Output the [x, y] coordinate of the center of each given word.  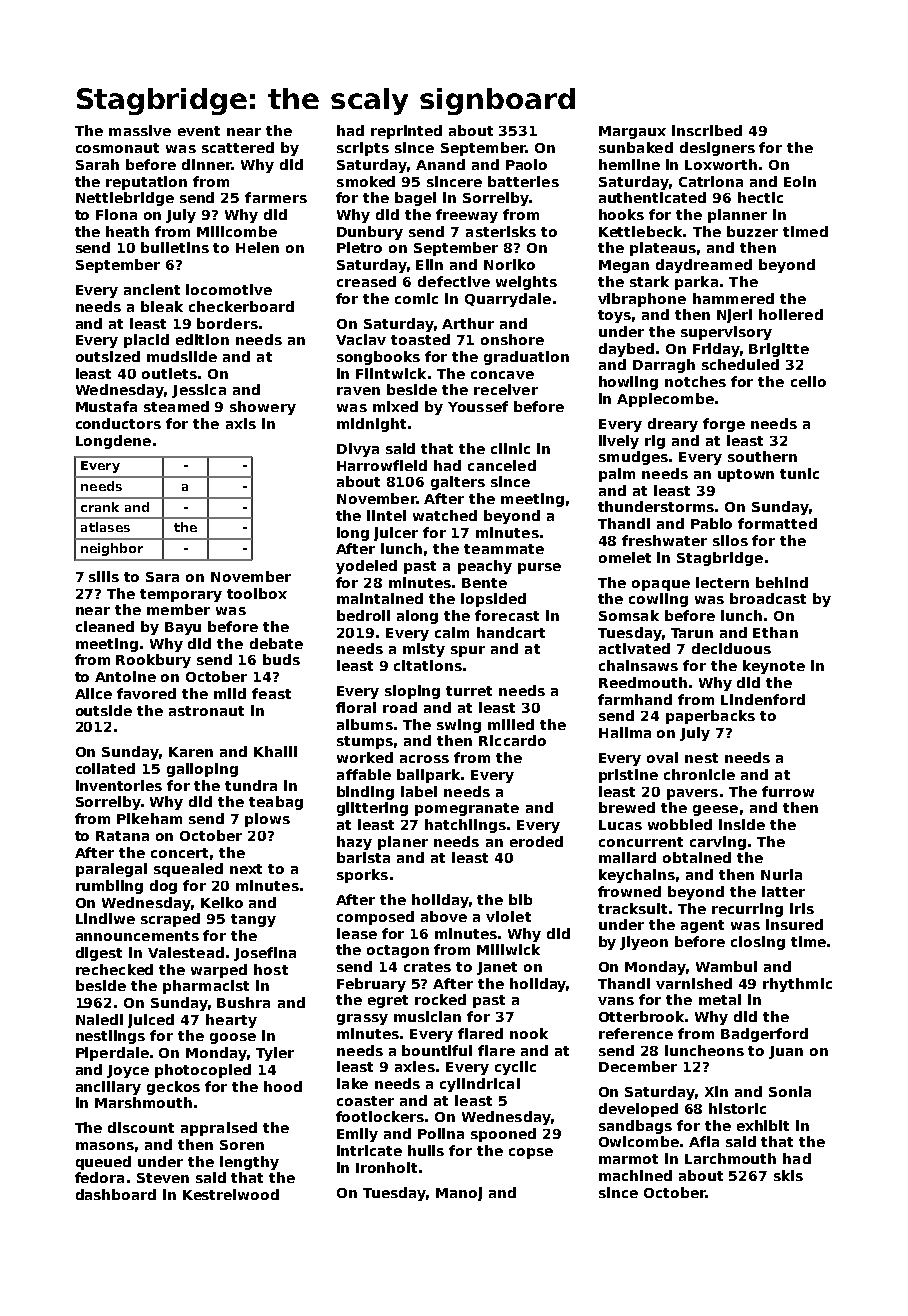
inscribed [707, 130]
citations [428, 665]
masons [105, 1146]
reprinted [406, 132]
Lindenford [763, 699]
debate [276, 643]
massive [140, 130]
